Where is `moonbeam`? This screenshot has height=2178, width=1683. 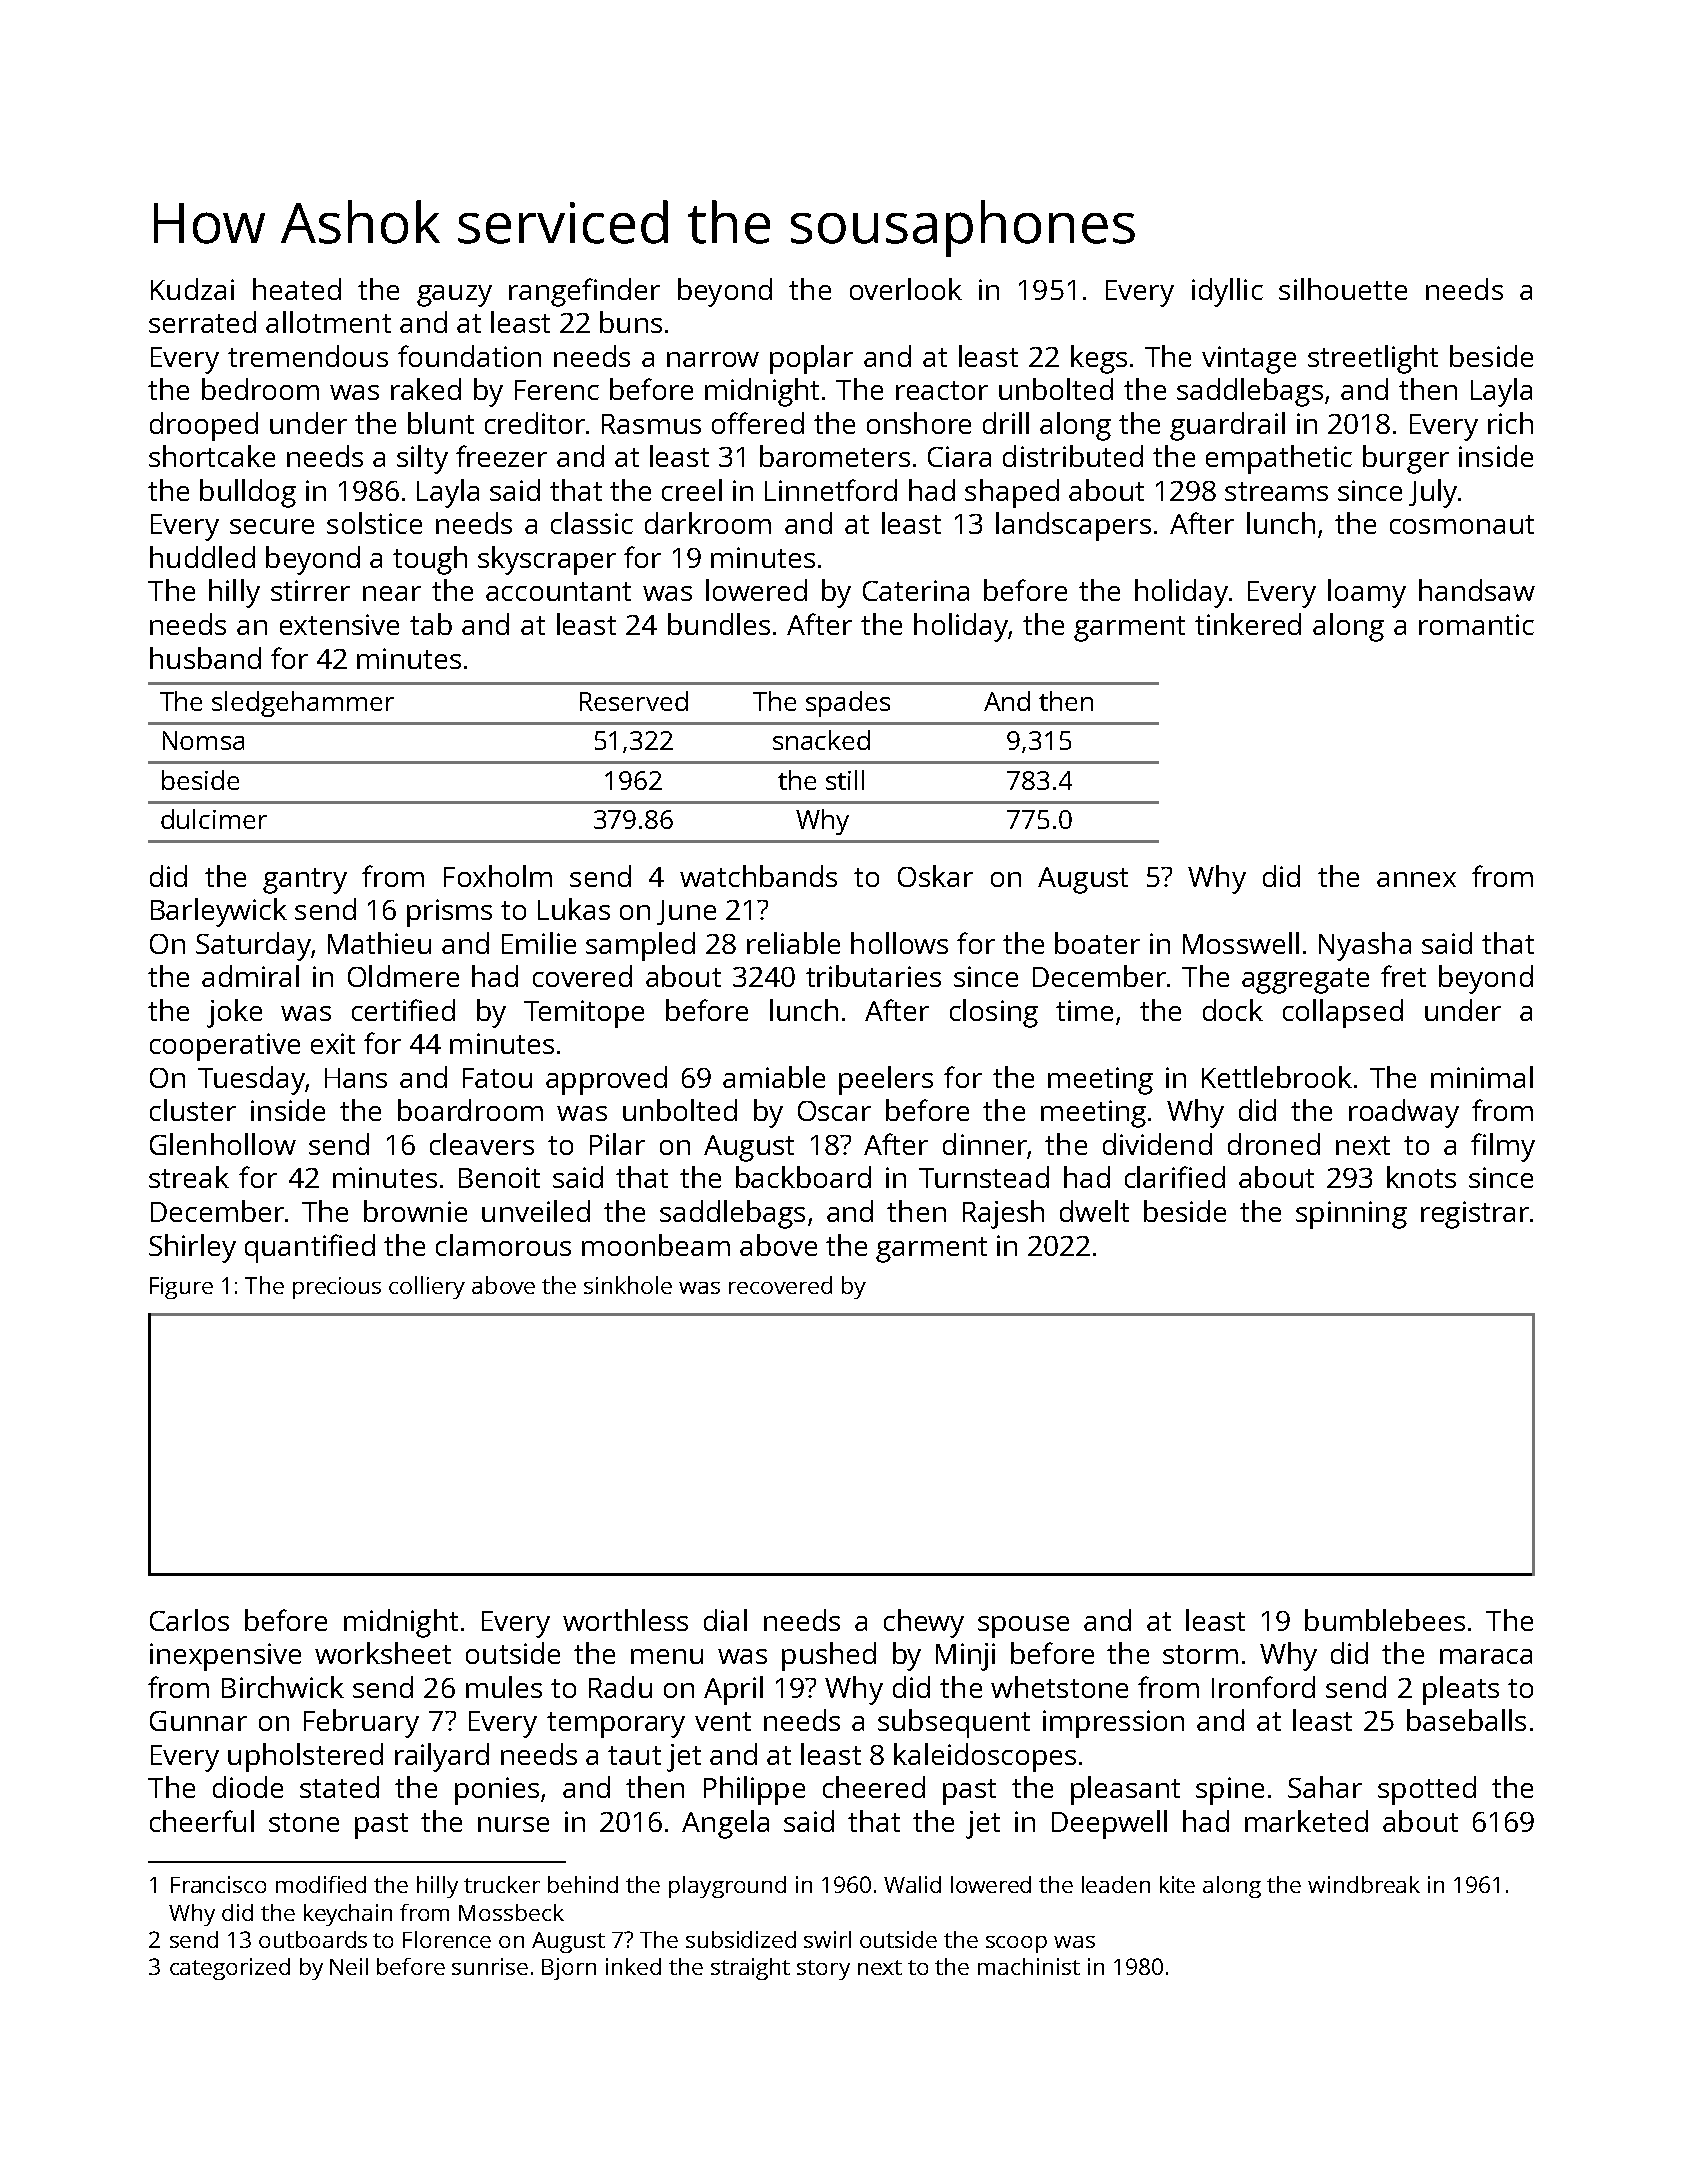
moonbeam is located at coordinates (656, 1245).
